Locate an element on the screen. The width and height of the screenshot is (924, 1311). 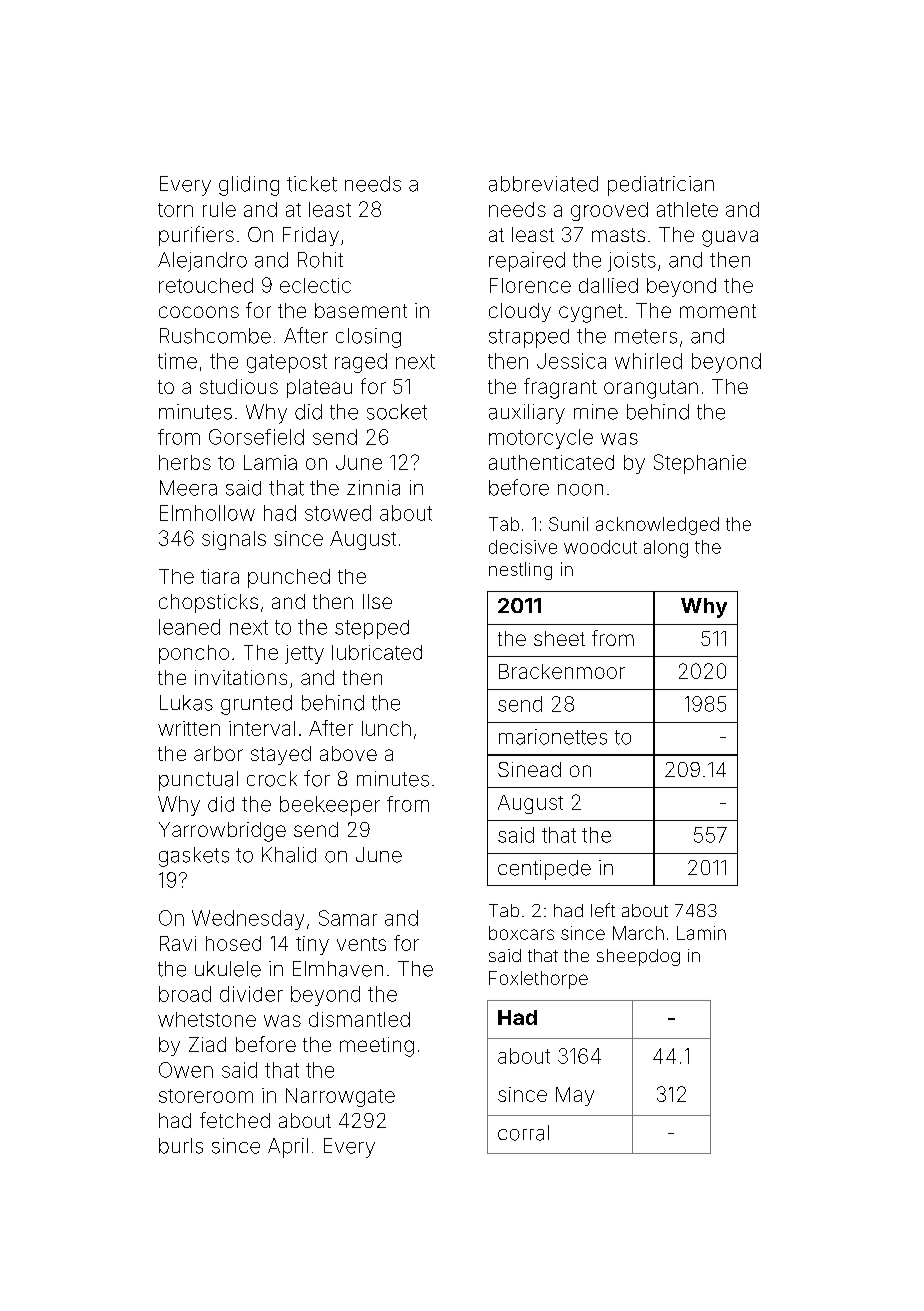
Rushcombe is located at coordinates (215, 336).
